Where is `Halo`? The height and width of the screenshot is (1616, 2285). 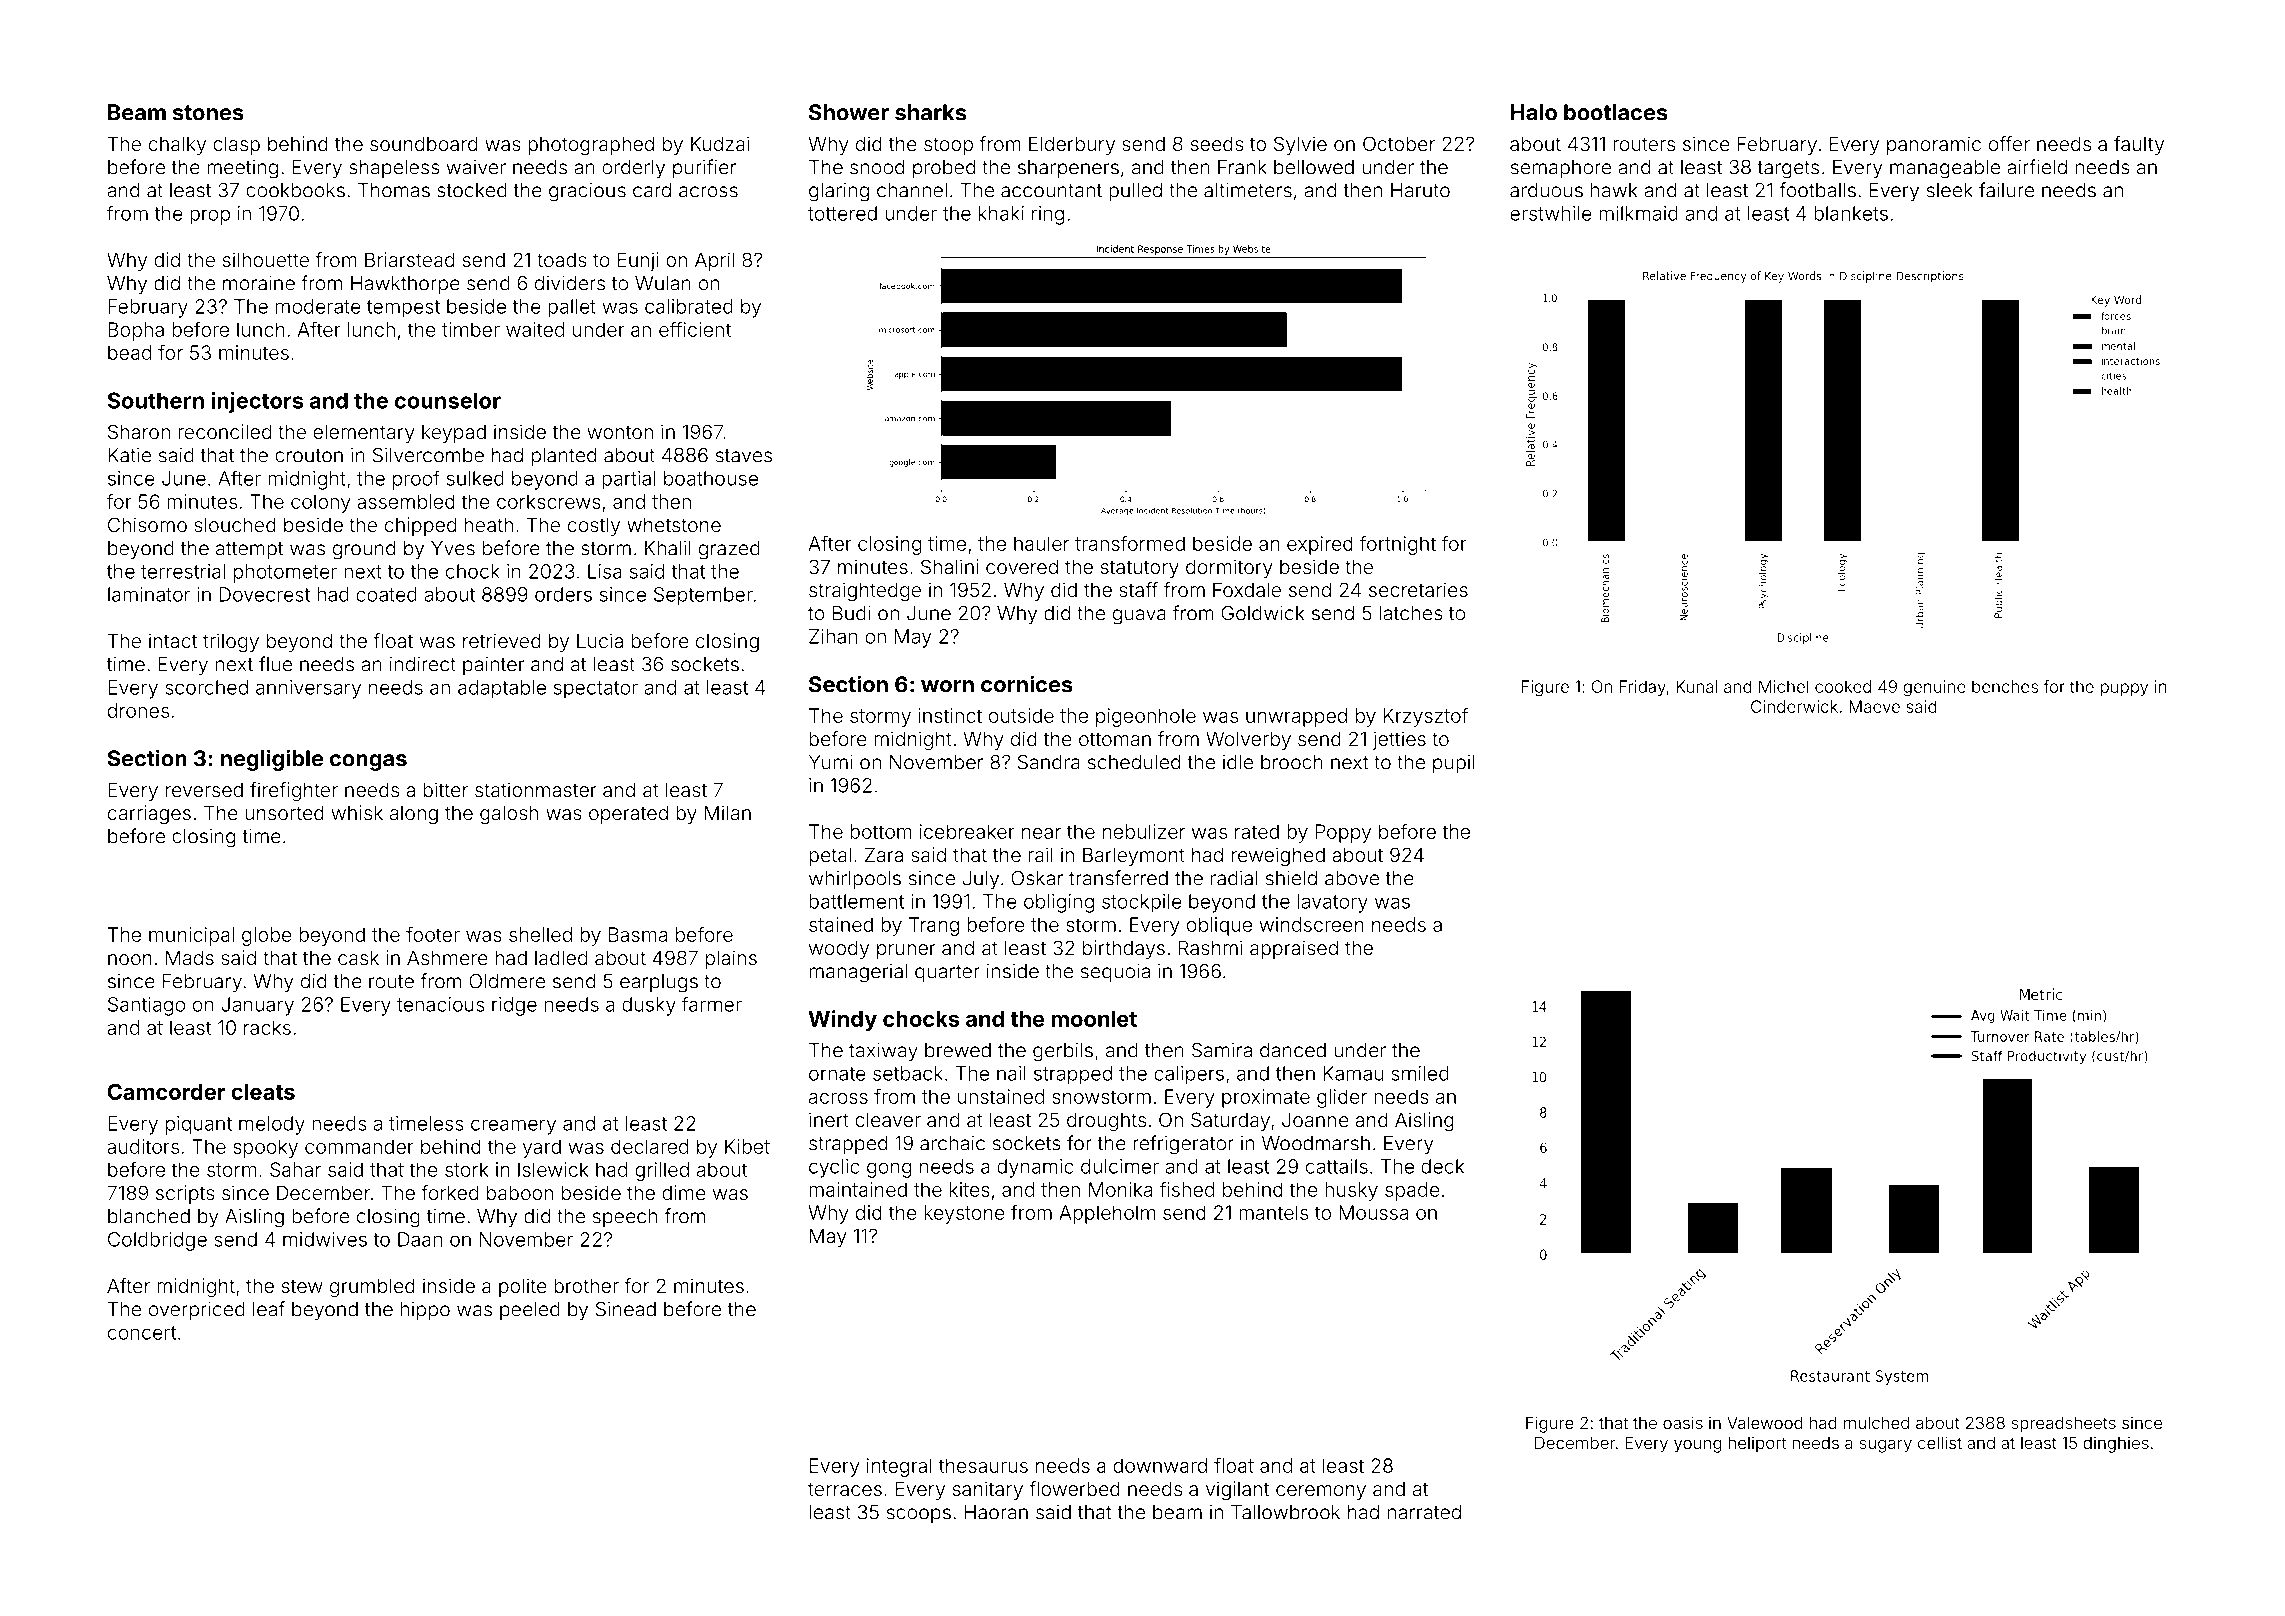
Halo is located at coordinates (1534, 112).
